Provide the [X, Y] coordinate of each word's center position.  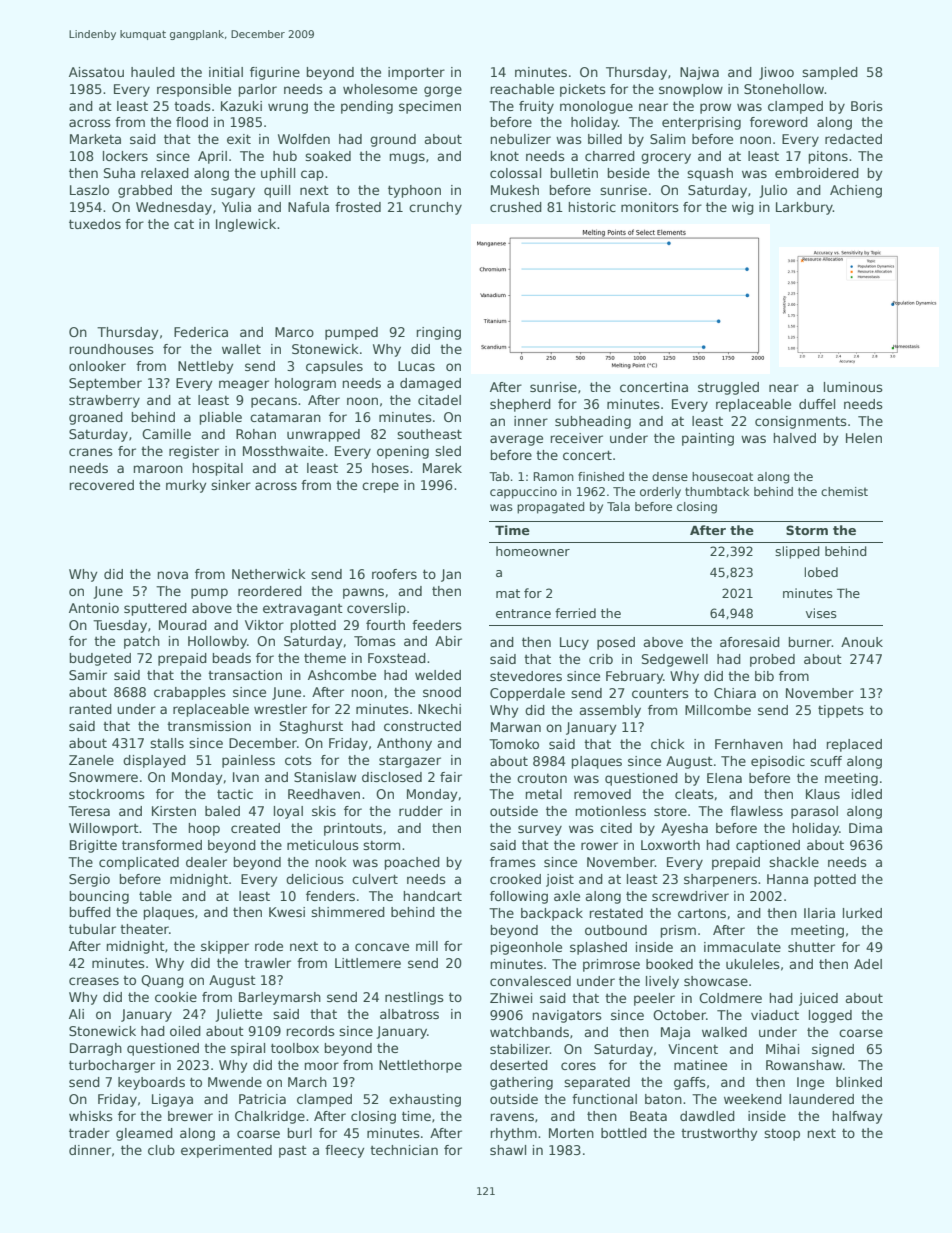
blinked [859, 1082]
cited [616, 828]
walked [724, 1032]
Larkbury [804, 208]
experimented [226, 1151]
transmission [209, 726]
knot [505, 156]
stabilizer [520, 1049]
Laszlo [89, 190]
